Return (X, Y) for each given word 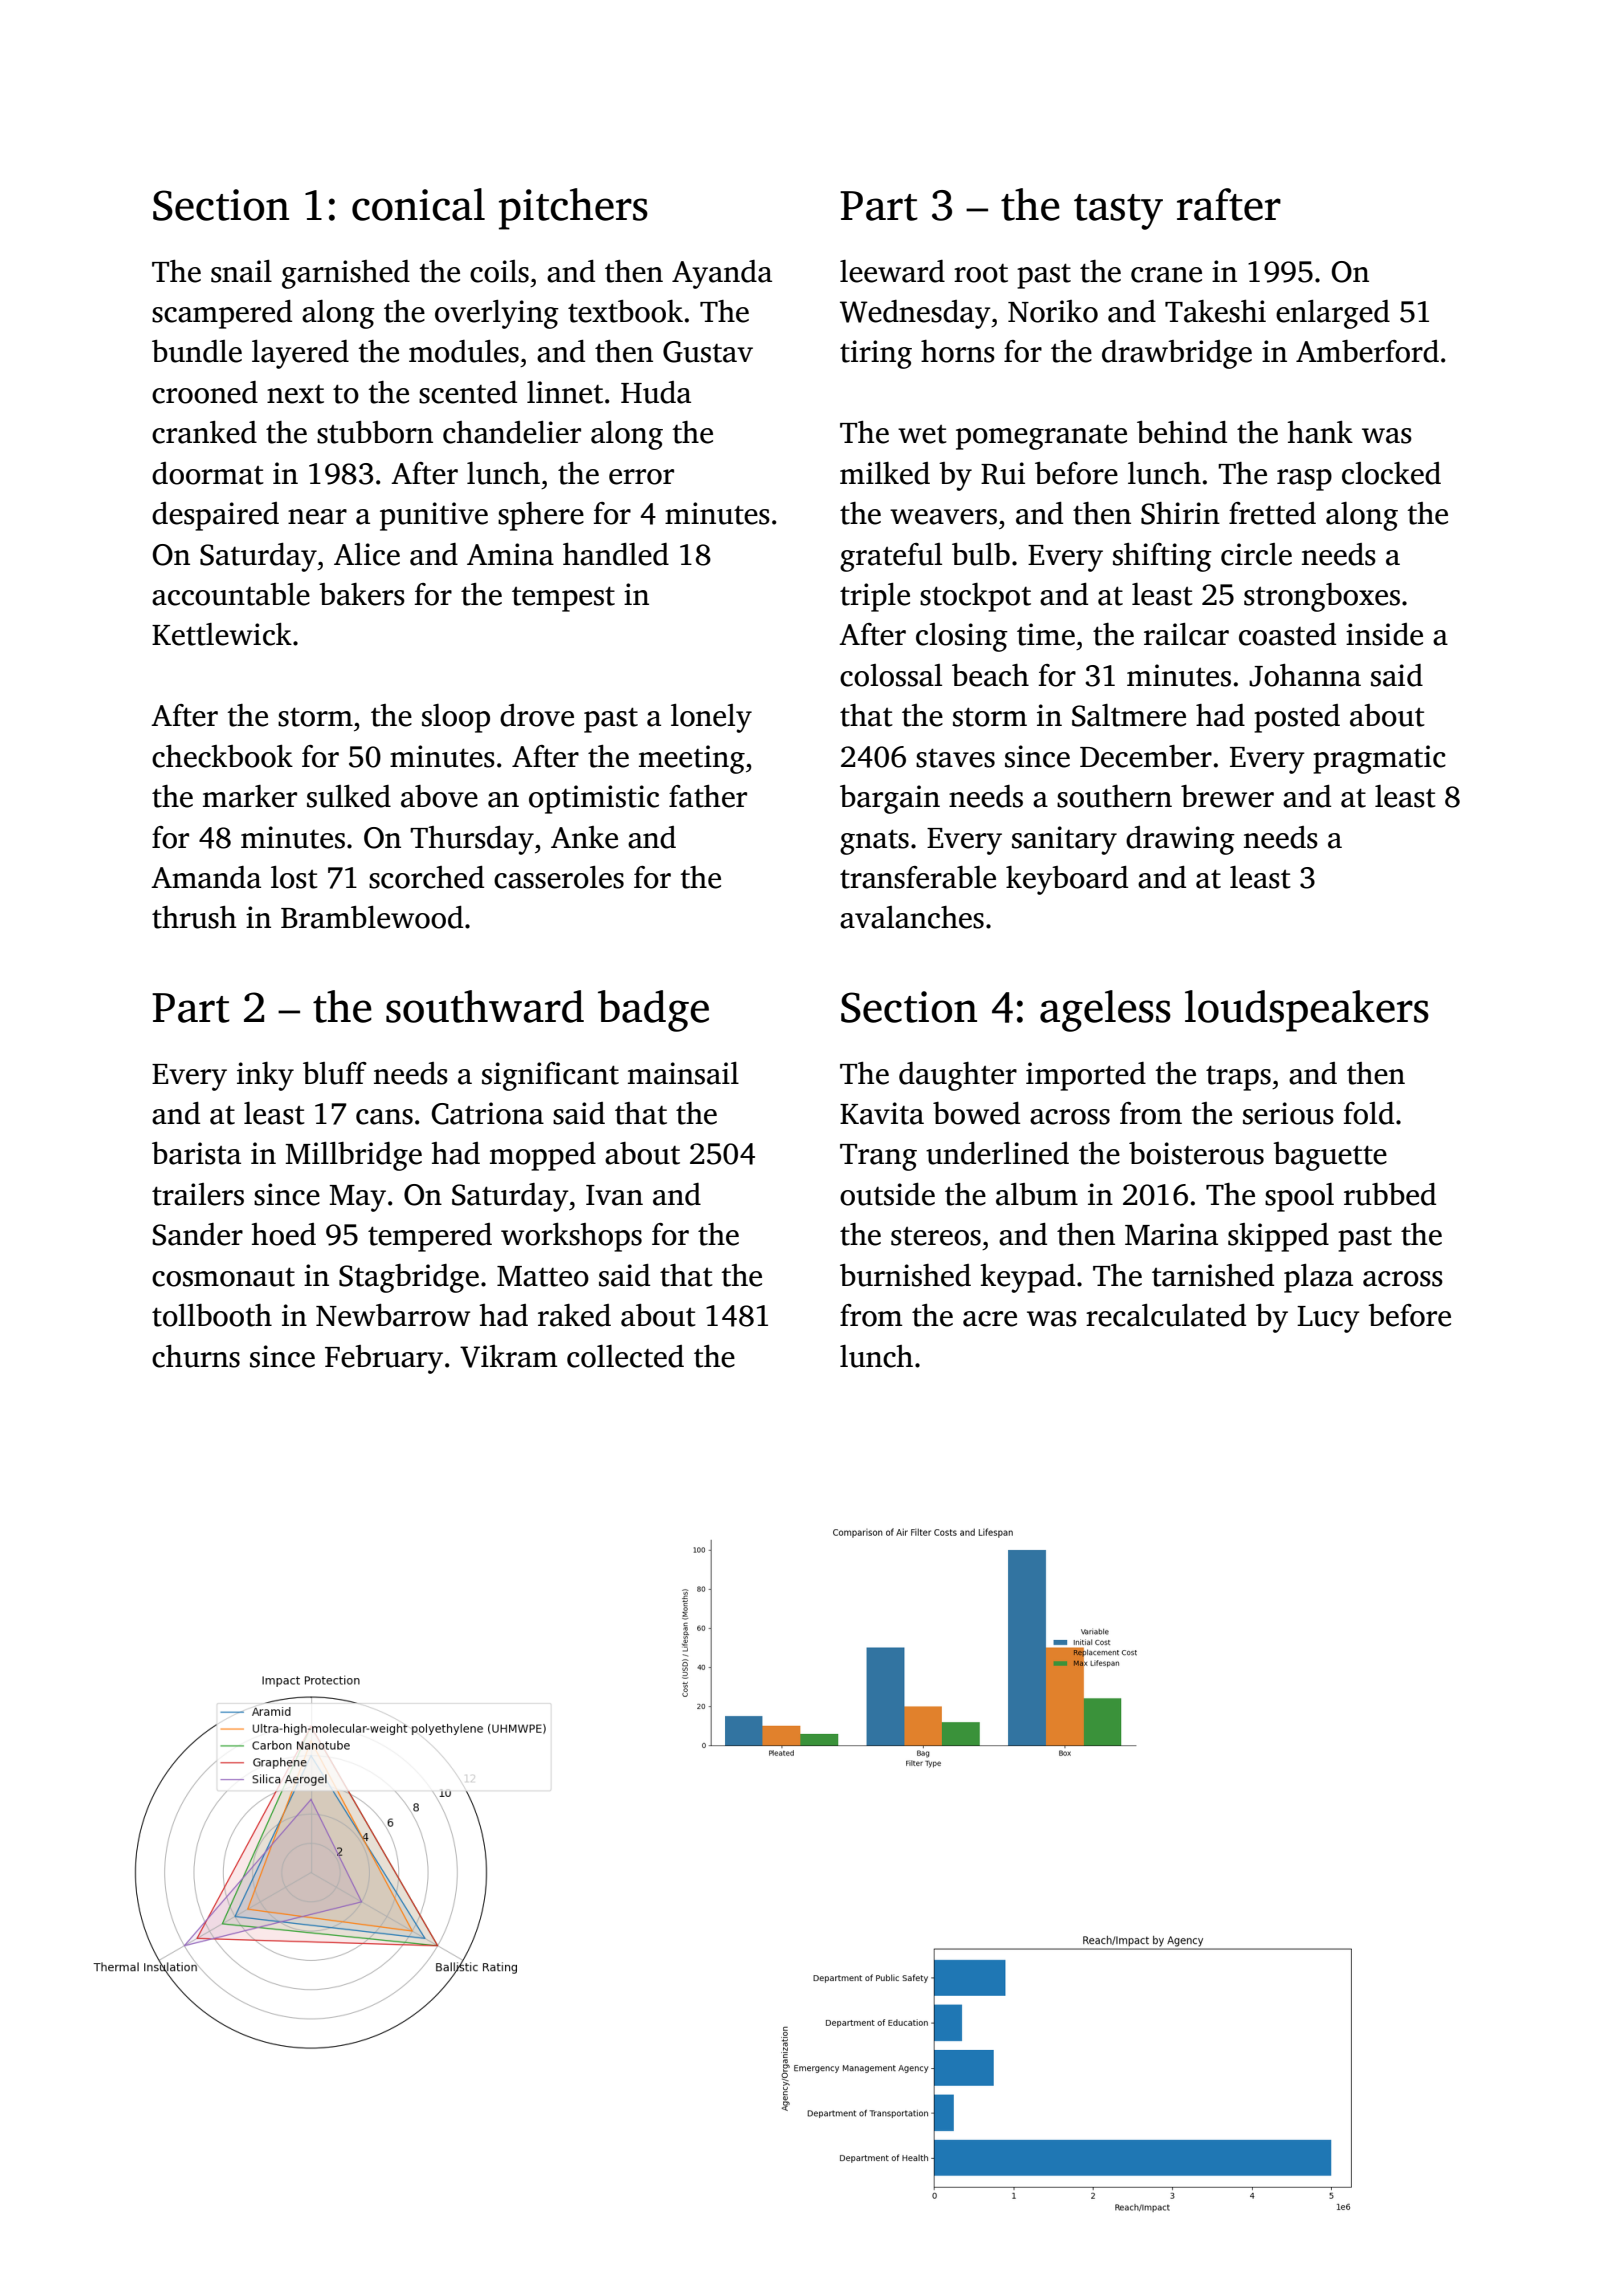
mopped (543, 1156)
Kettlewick (222, 634)
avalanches (912, 917)
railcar (1186, 634)
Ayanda (722, 274)
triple (875, 597)
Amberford (1367, 351)
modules (464, 351)
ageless (1105, 1011)
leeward (892, 271)
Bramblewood (372, 917)
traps (1238, 1078)
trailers (198, 1194)
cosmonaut (223, 1277)
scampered (222, 314)
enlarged (1333, 314)
